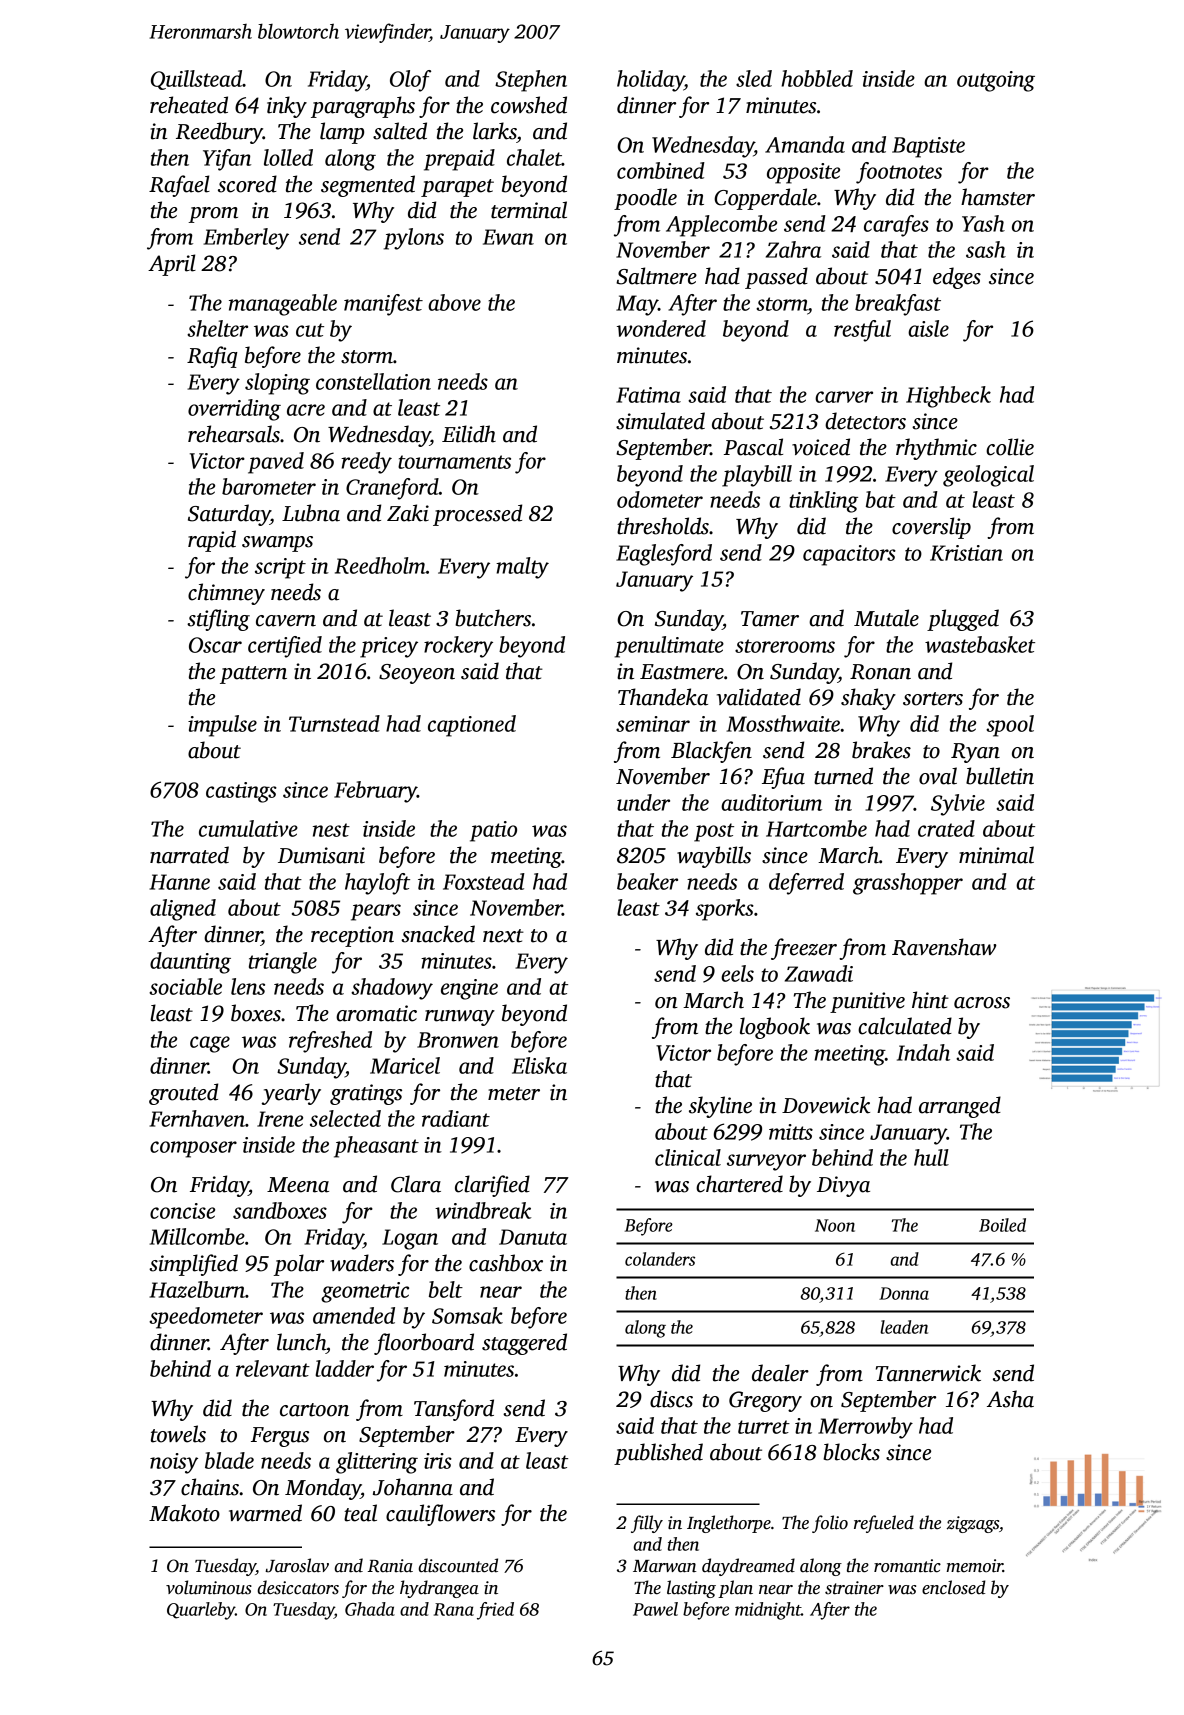 The height and width of the screenshot is (1715, 1184). I want to click on footnotes, so click(899, 173).
